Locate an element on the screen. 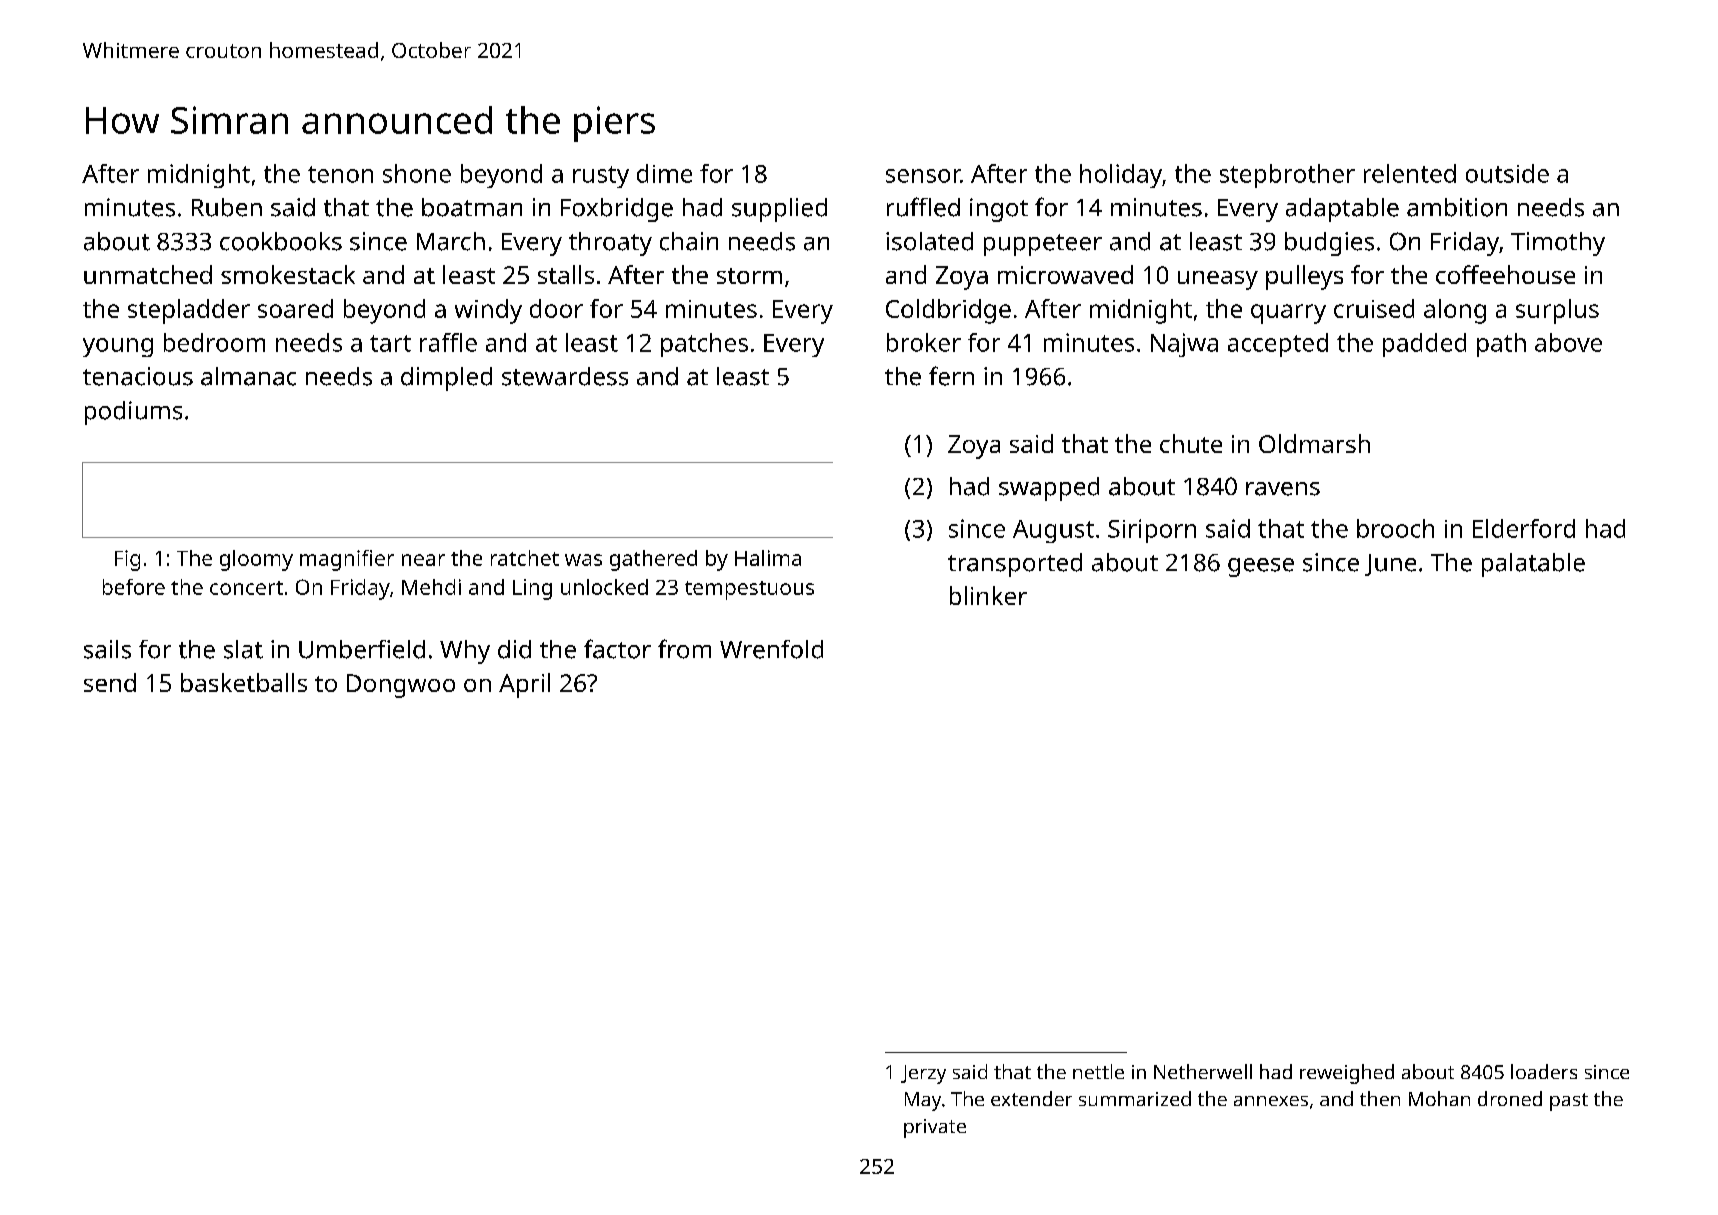 The image size is (1718, 1215). send is located at coordinates (110, 682).
